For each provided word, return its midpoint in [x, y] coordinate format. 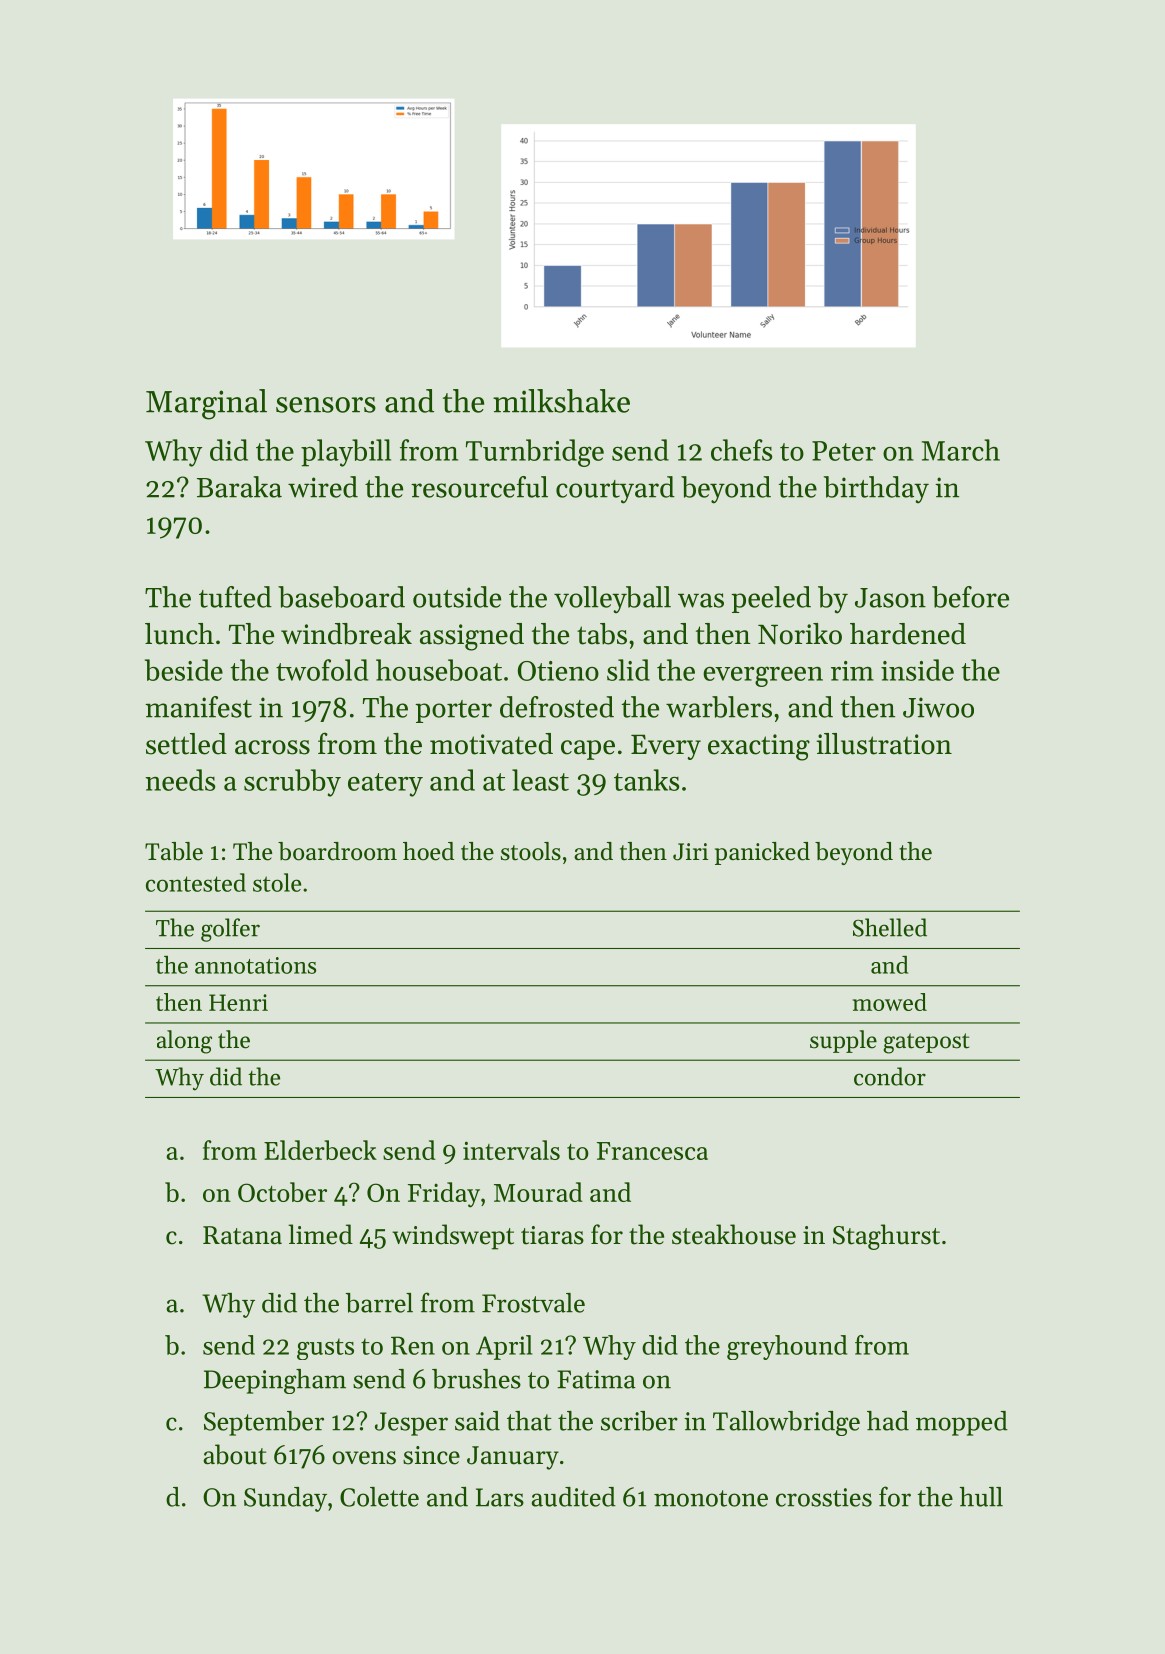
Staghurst [886, 1237]
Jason [890, 598]
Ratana [242, 1235]
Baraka [239, 487]
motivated [491, 744]
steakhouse [734, 1234]
